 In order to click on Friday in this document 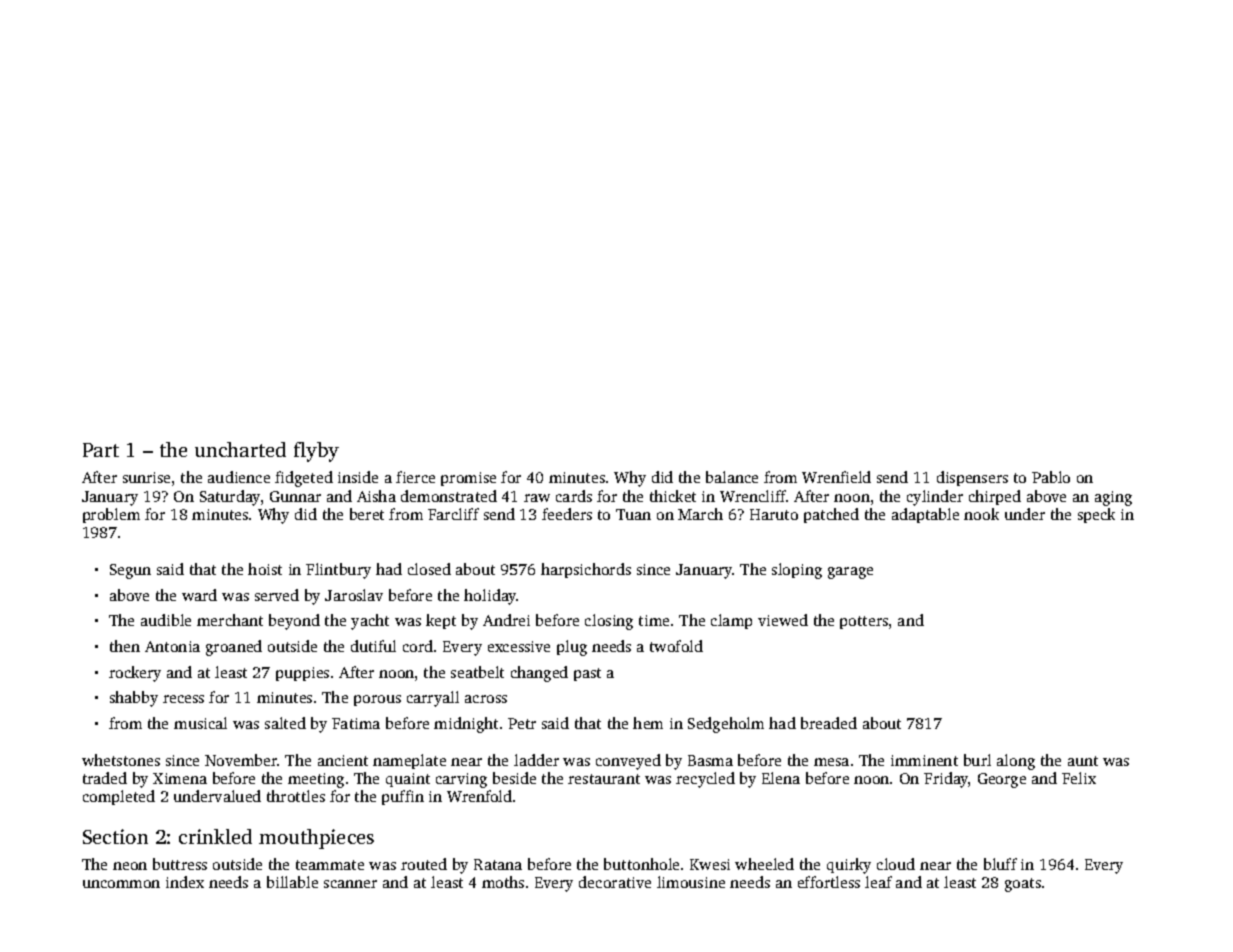, I will do `click(946, 780)`.
